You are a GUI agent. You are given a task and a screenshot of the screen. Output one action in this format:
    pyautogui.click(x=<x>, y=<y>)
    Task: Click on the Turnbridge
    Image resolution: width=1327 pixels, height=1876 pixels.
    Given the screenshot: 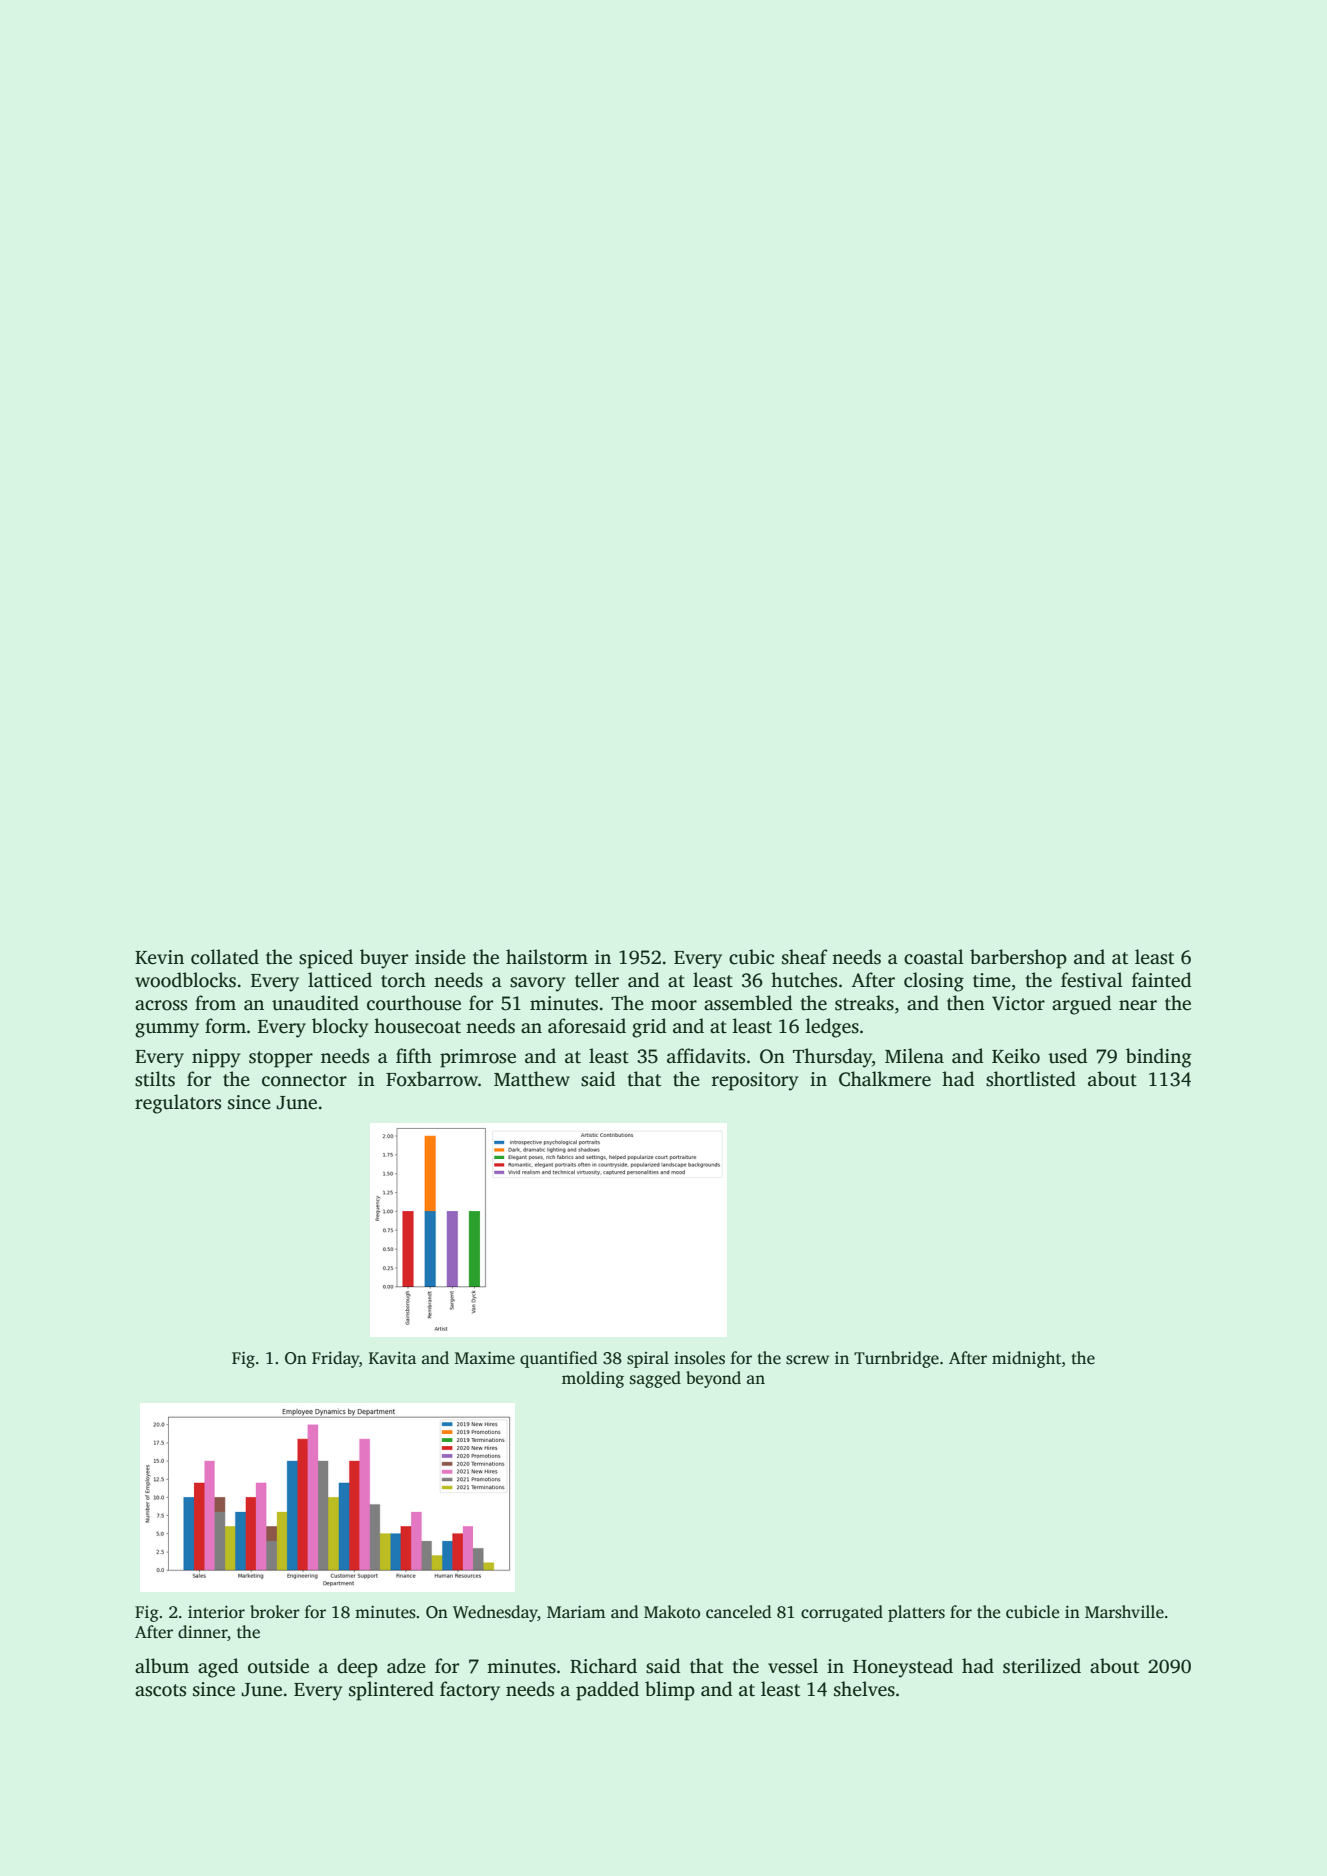 What is the action you would take?
    pyautogui.click(x=896, y=1359)
